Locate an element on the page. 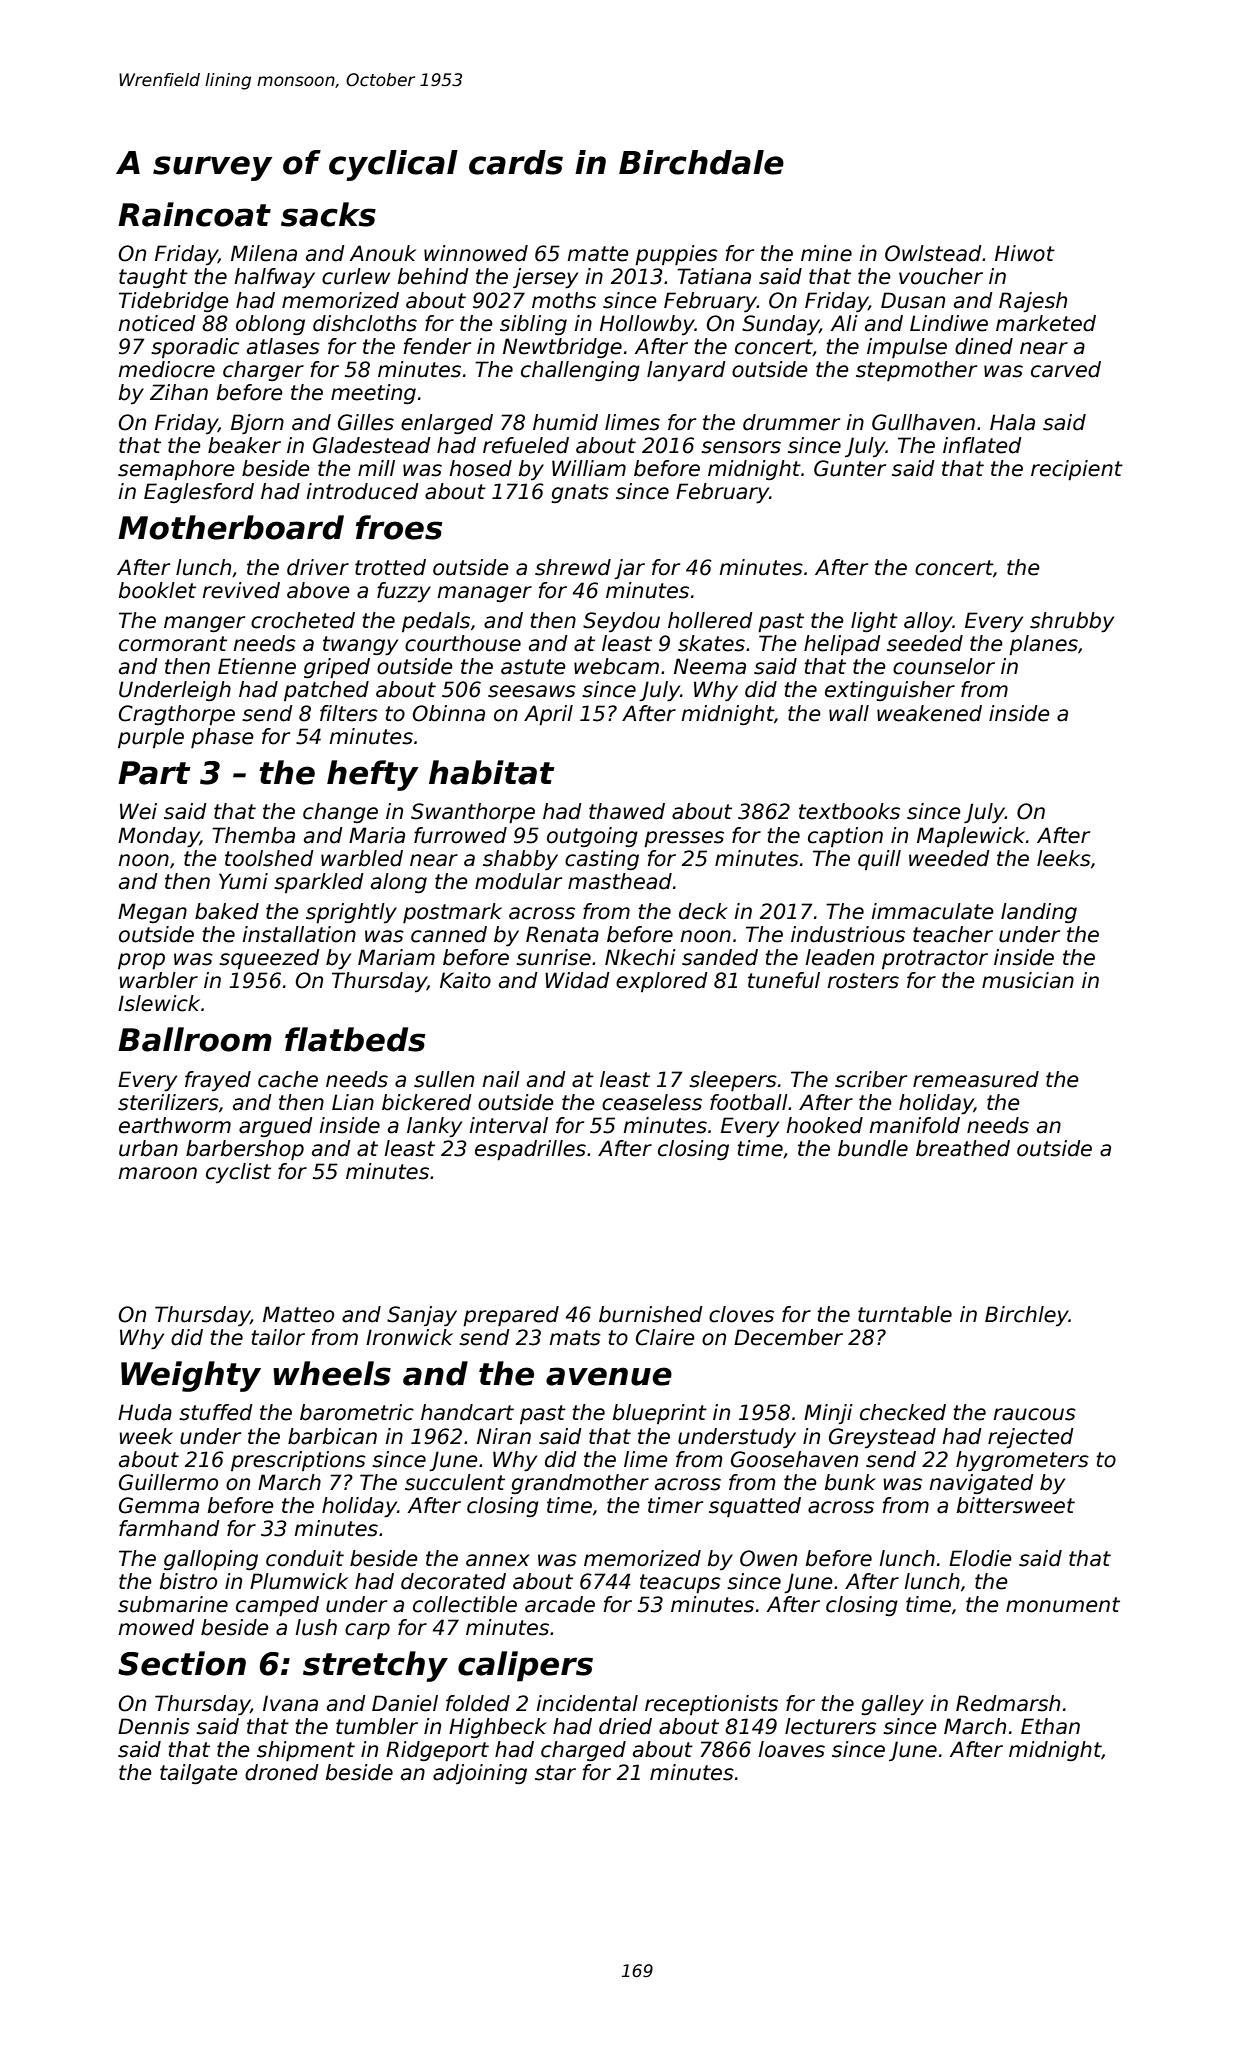 The height and width of the document is (2046, 1242). Owlstead is located at coordinates (933, 253).
